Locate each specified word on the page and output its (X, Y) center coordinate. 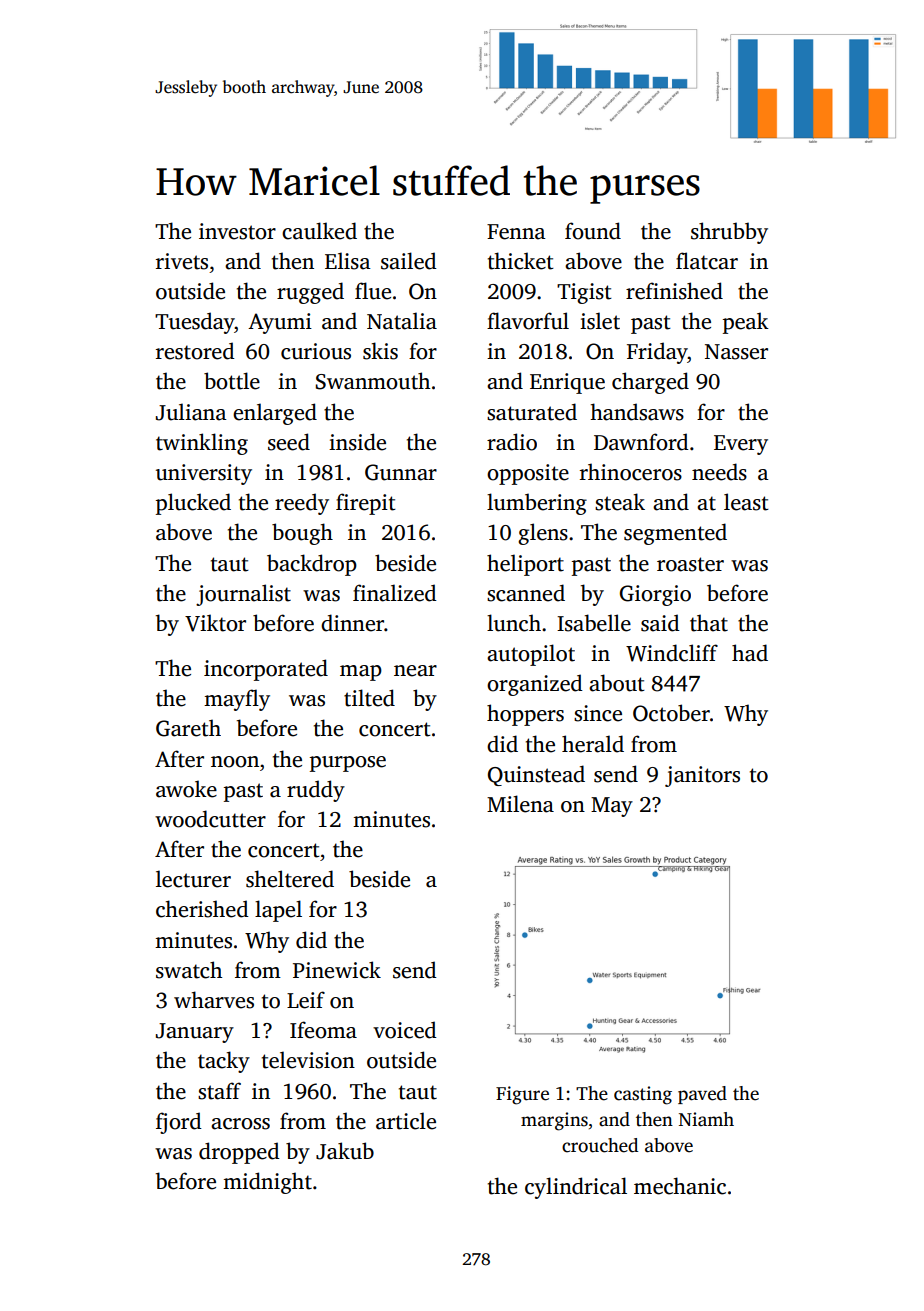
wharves (214, 1000)
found (593, 231)
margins (554, 1121)
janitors (702, 776)
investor (237, 231)
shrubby (729, 233)
